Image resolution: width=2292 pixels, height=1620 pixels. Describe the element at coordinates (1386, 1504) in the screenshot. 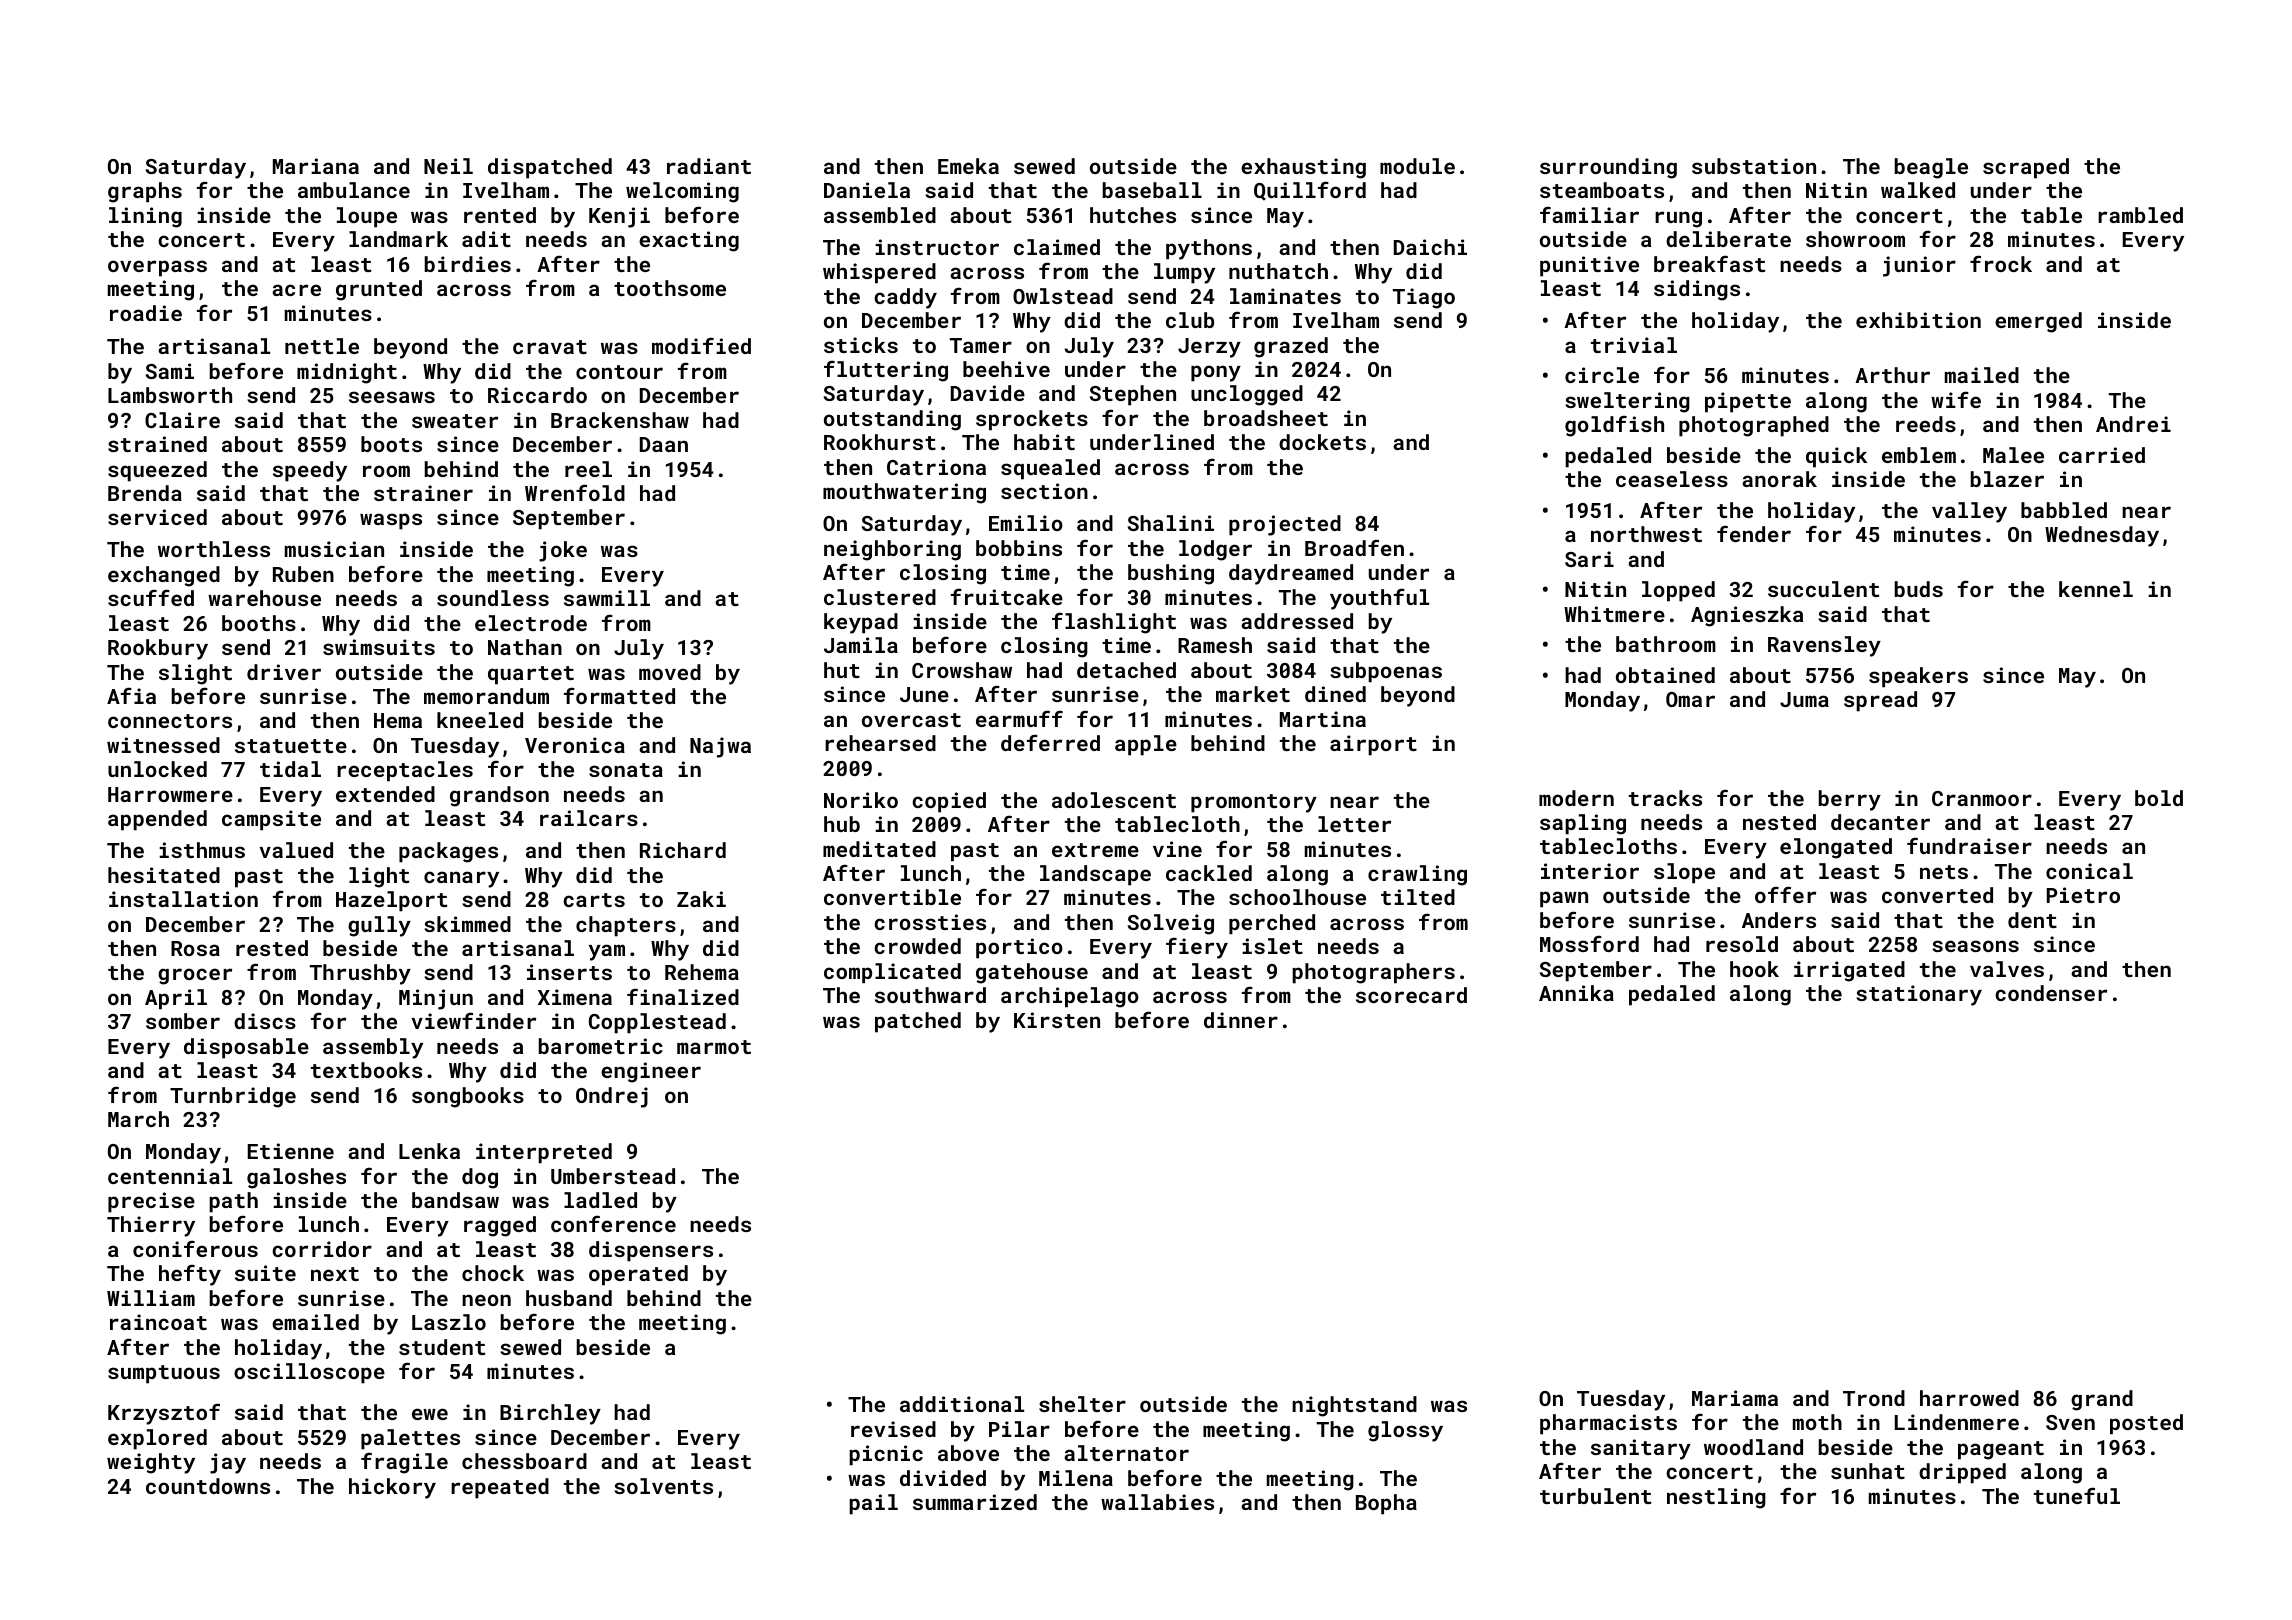

I see `Bopha` at that location.
